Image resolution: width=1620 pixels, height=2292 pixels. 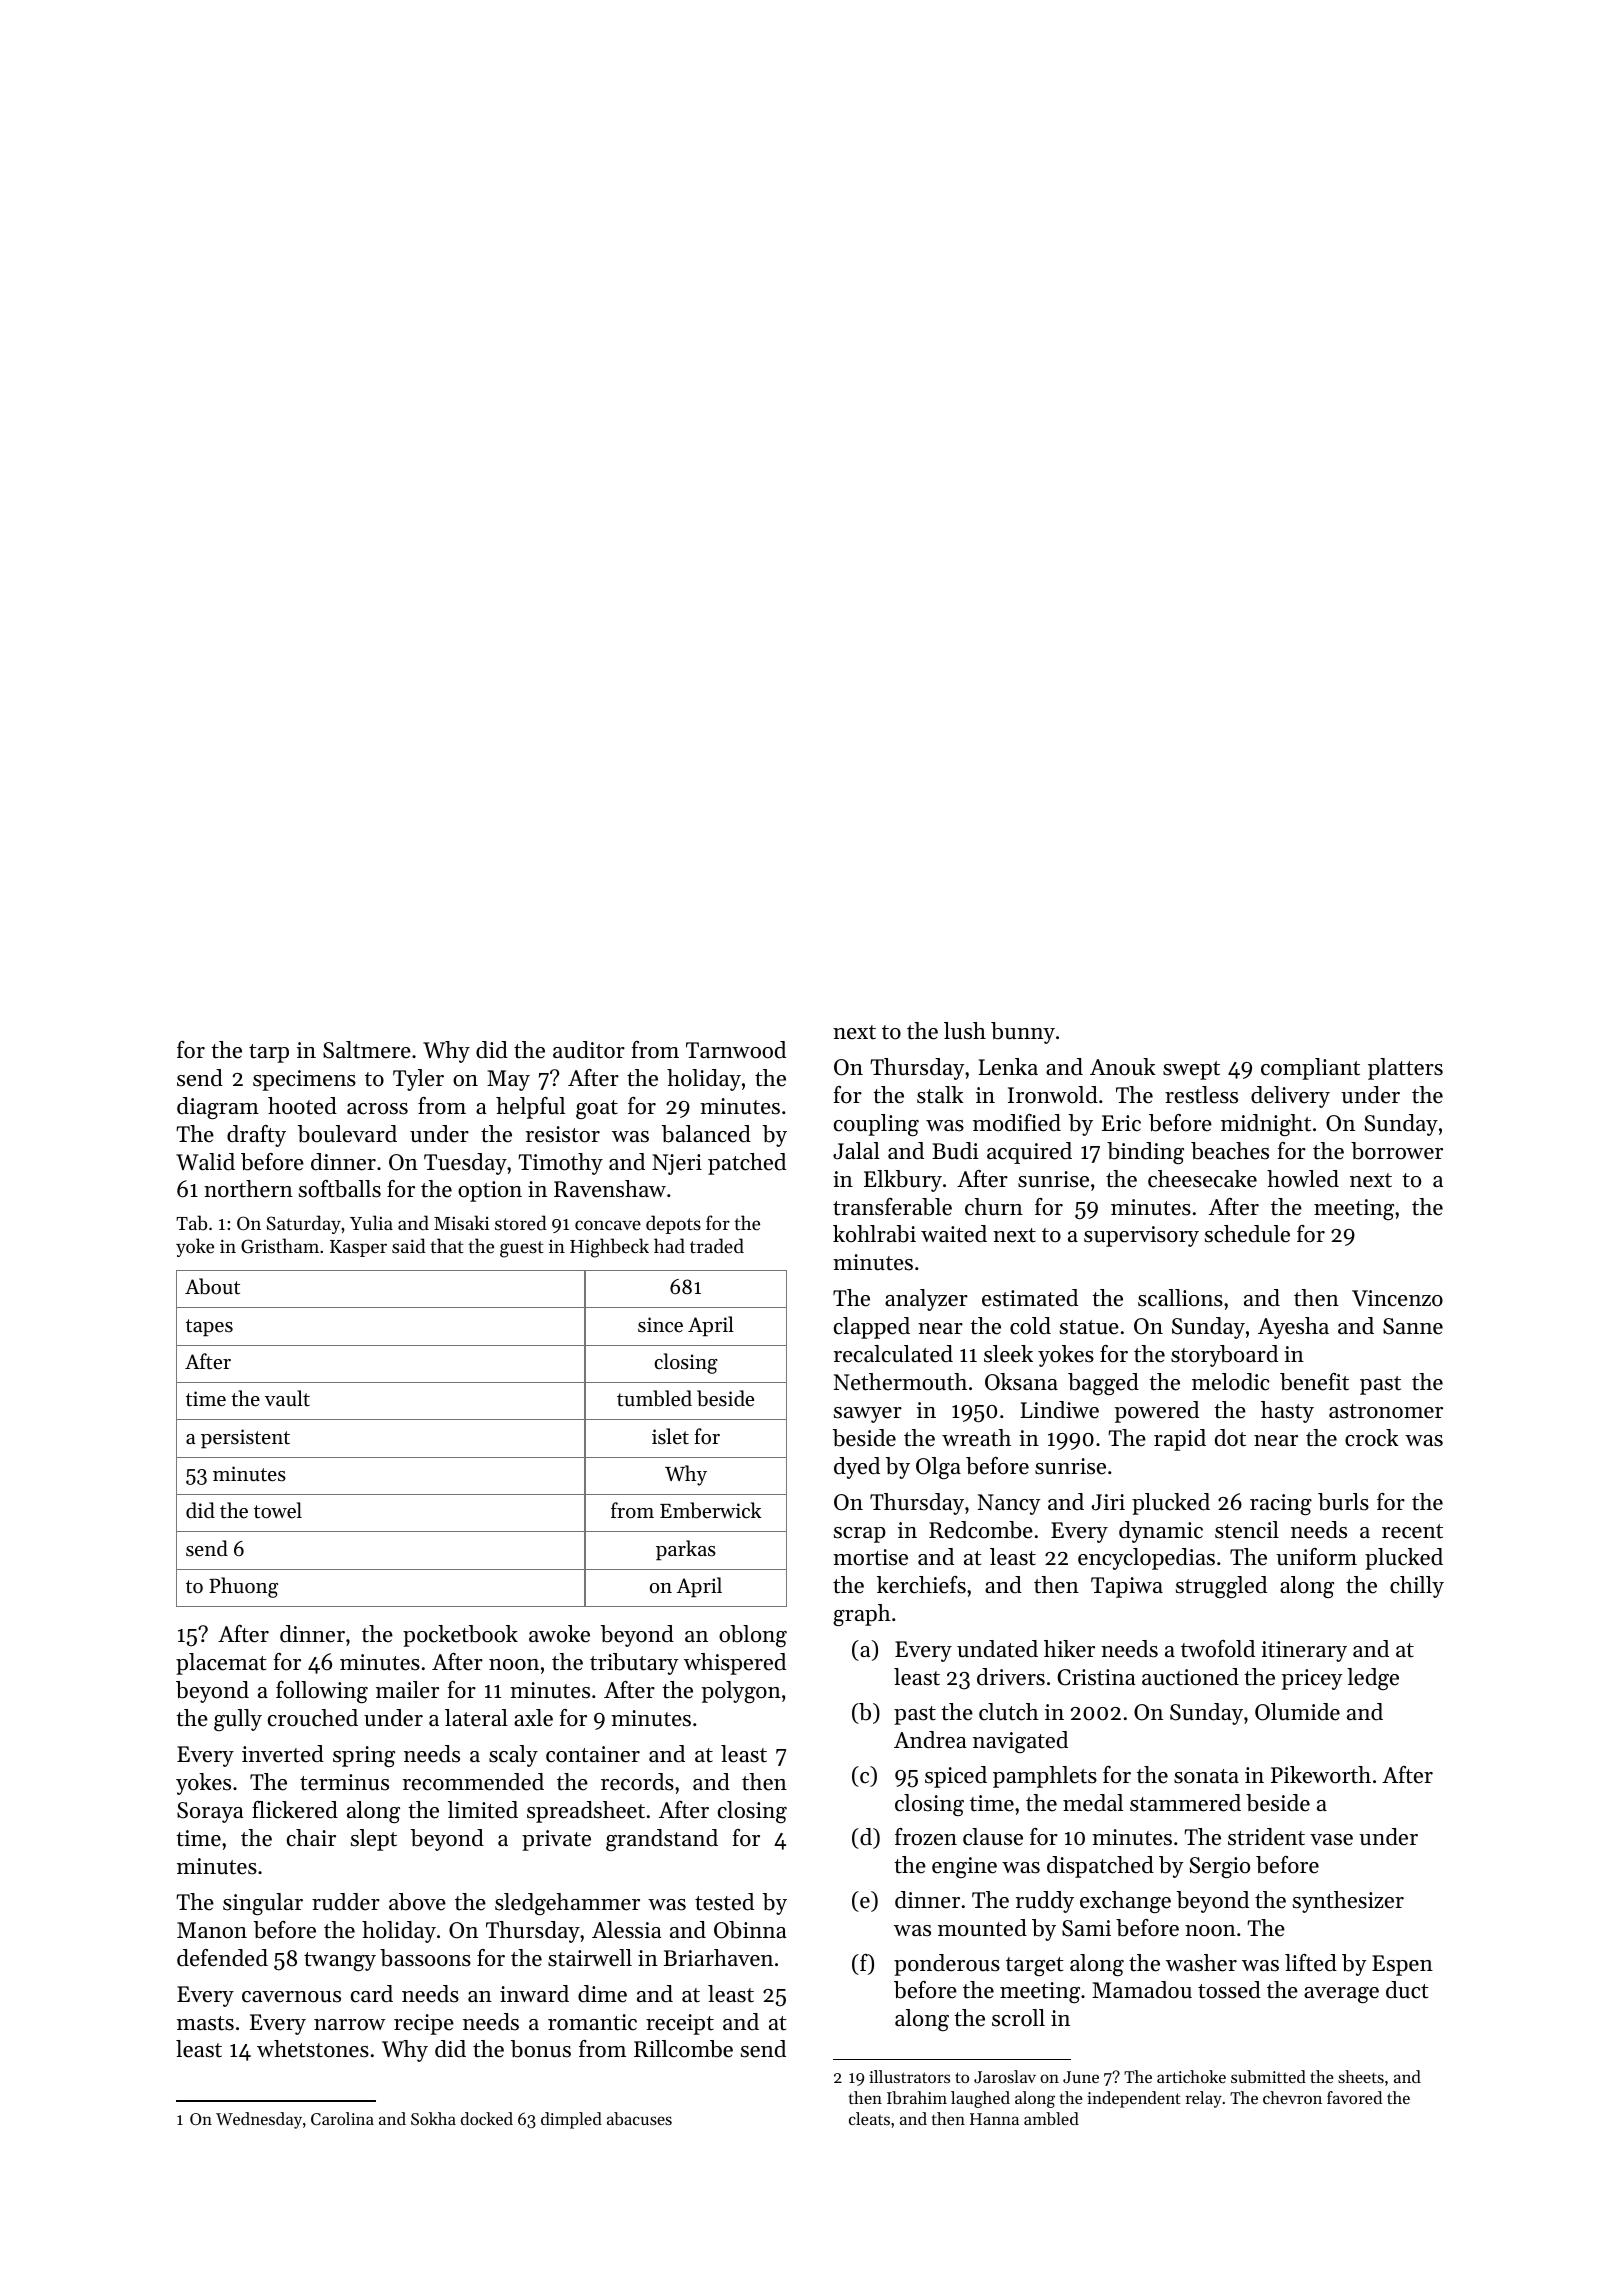 I want to click on stalk, so click(x=940, y=1095).
